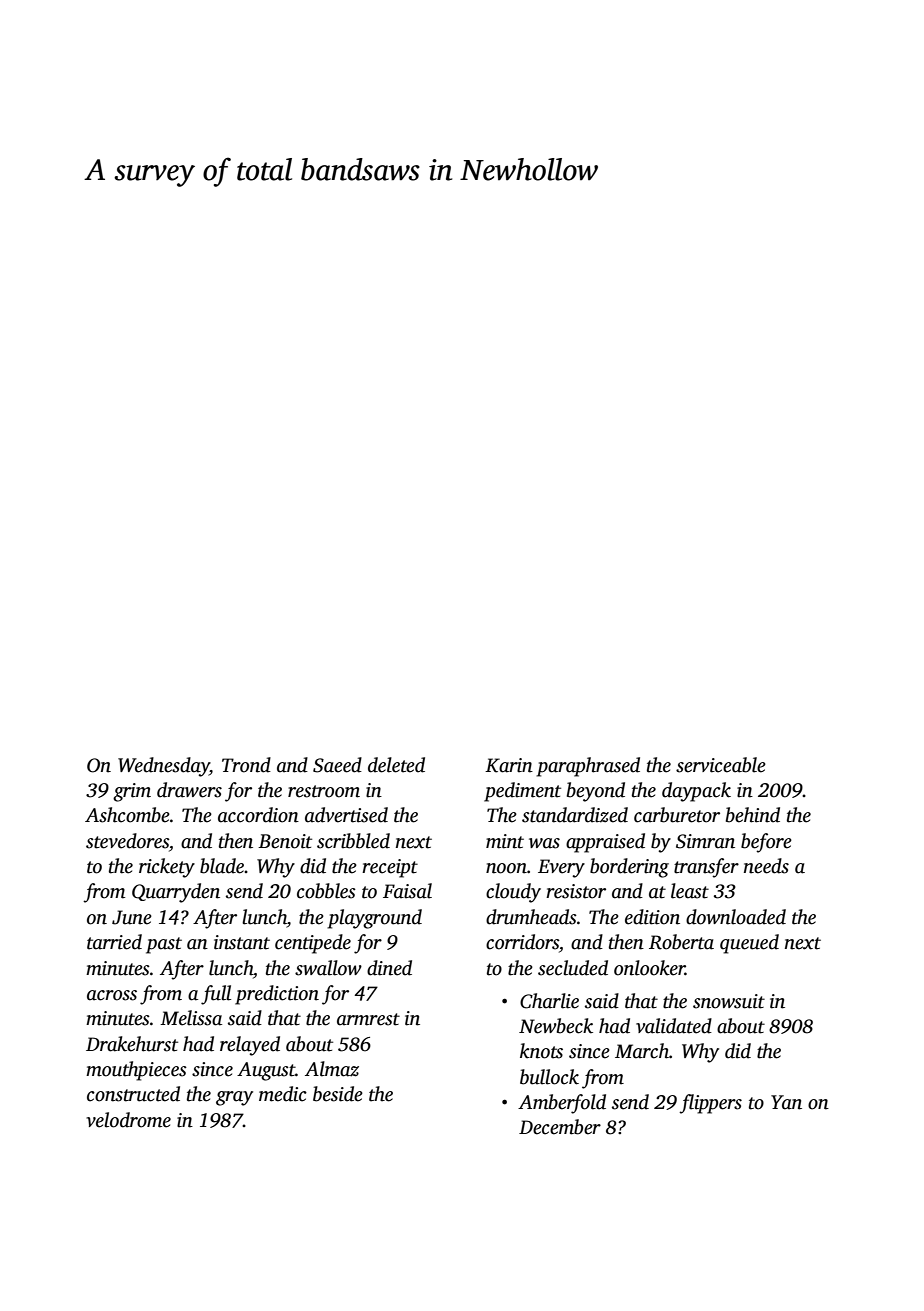 Image resolution: width=924 pixels, height=1311 pixels. I want to click on serviceable, so click(721, 765).
